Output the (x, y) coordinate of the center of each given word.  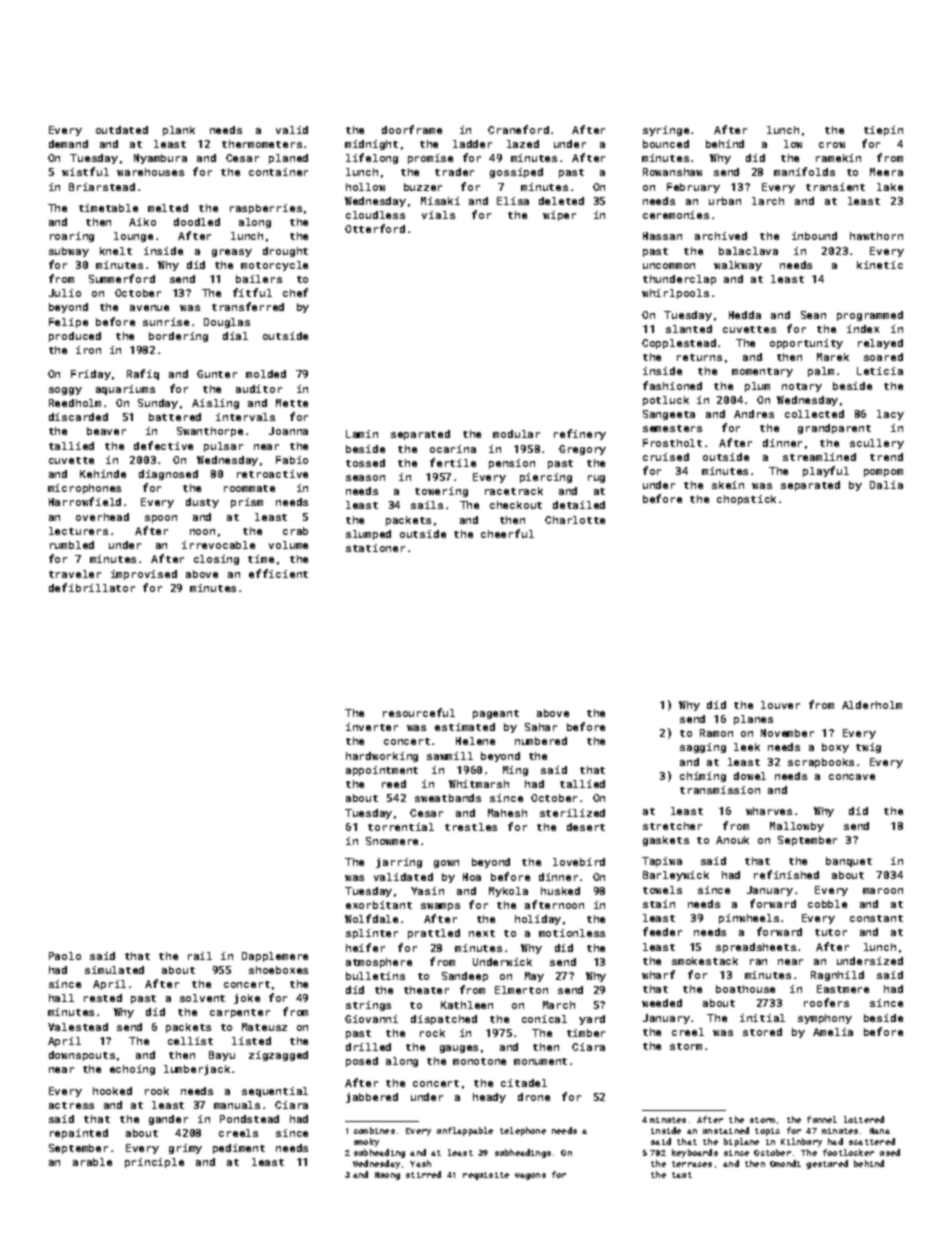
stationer (375, 548)
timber (586, 1033)
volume (288, 545)
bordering (178, 337)
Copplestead (679, 344)
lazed (523, 144)
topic (767, 1132)
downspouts (82, 1056)
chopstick (746, 500)
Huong (387, 1176)
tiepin (883, 131)
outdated (122, 130)
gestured (827, 1164)
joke (247, 999)
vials (438, 215)
